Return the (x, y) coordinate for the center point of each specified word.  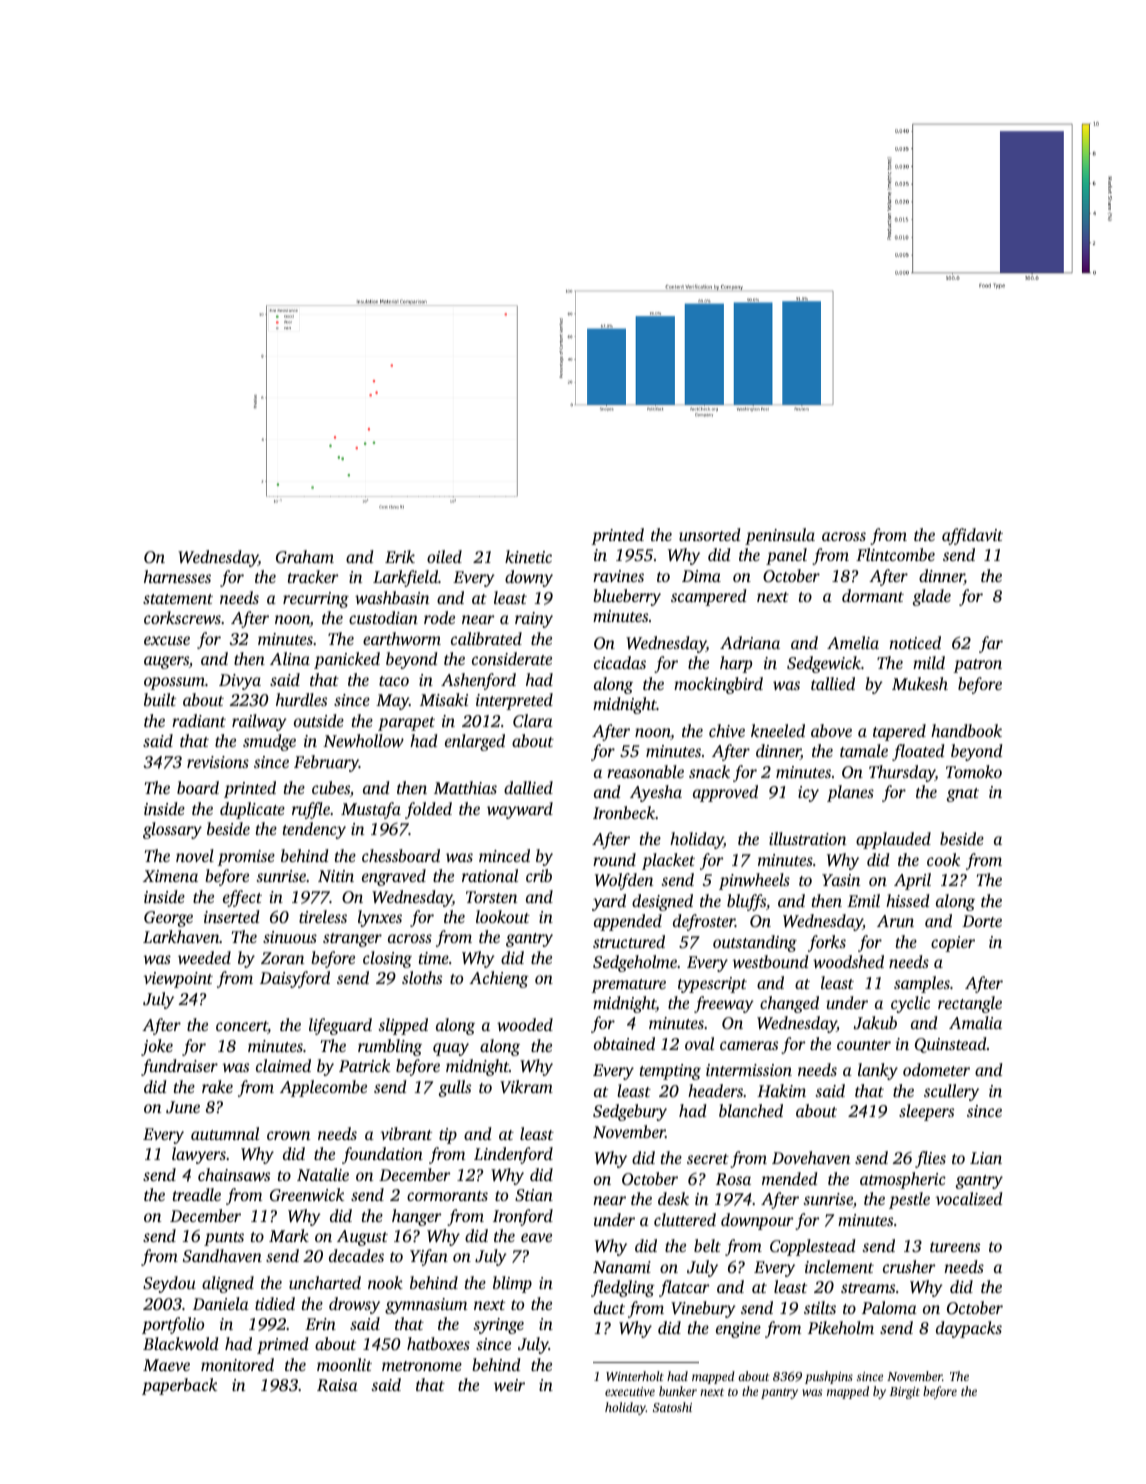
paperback (179, 1386)
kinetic (528, 556)
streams (868, 1288)
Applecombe (323, 1088)
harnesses (177, 576)
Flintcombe (895, 554)
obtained (624, 1043)
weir (509, 1385)
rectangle (970, 1004)
